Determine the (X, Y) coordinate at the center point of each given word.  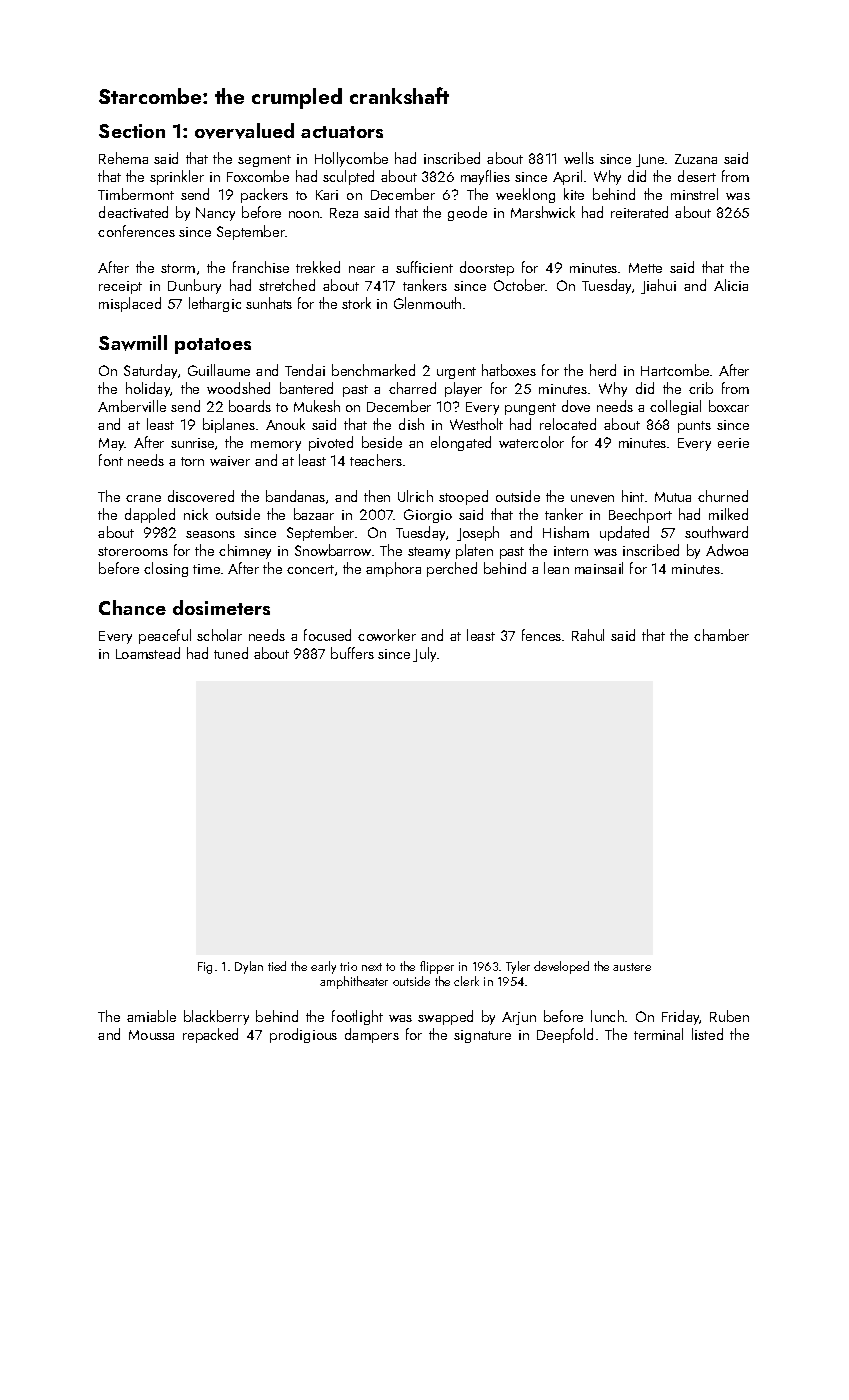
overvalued (244, 131)
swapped (445, 1017)
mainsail (599, 568)
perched (452, 569)
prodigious (303, 1035)
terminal (658, 1034)
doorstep (487, 268)
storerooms (133, 551)
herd (603, 370)
